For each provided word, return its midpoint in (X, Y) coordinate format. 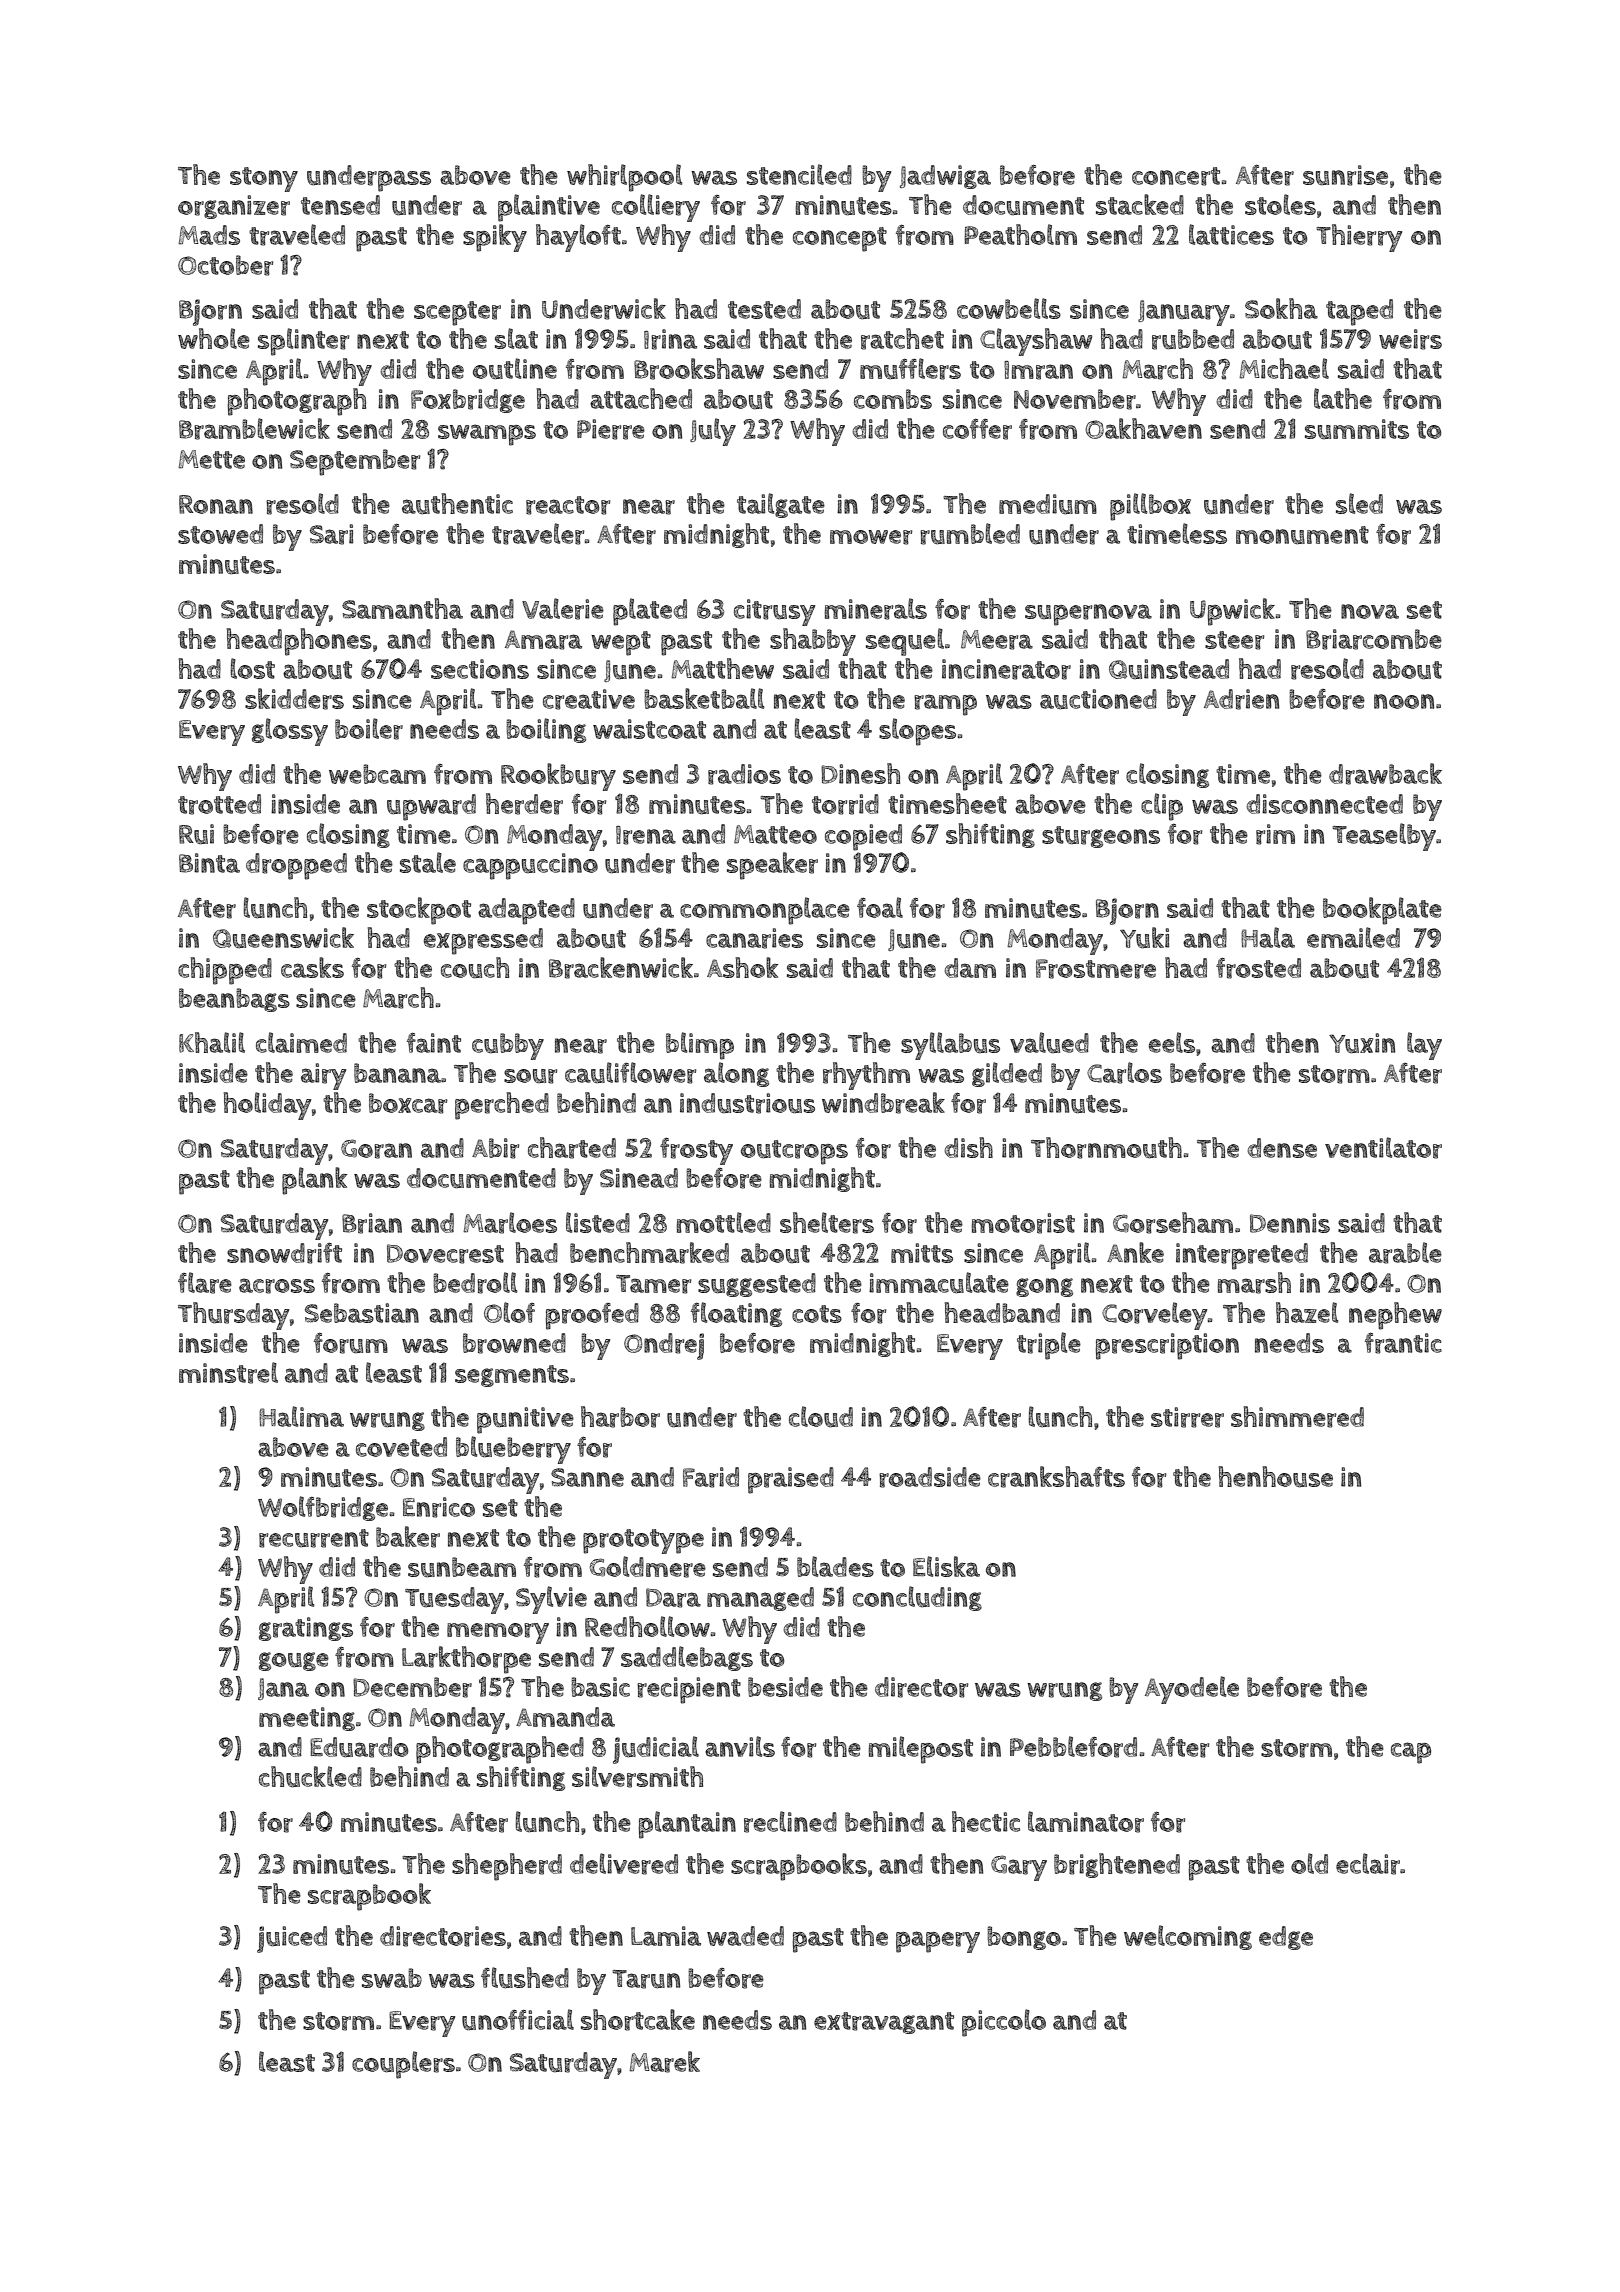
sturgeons (1101, 837)
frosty (696, 1151)
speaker (772, 866)
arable (1405, 1253)
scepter (457, 313)
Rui (196, 834)
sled (1359, 503)
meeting (307, 1719)
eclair (1368, 1864)
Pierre (611, 429)
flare (205, 1283)
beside (785, 1687)
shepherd (507, 1867)
